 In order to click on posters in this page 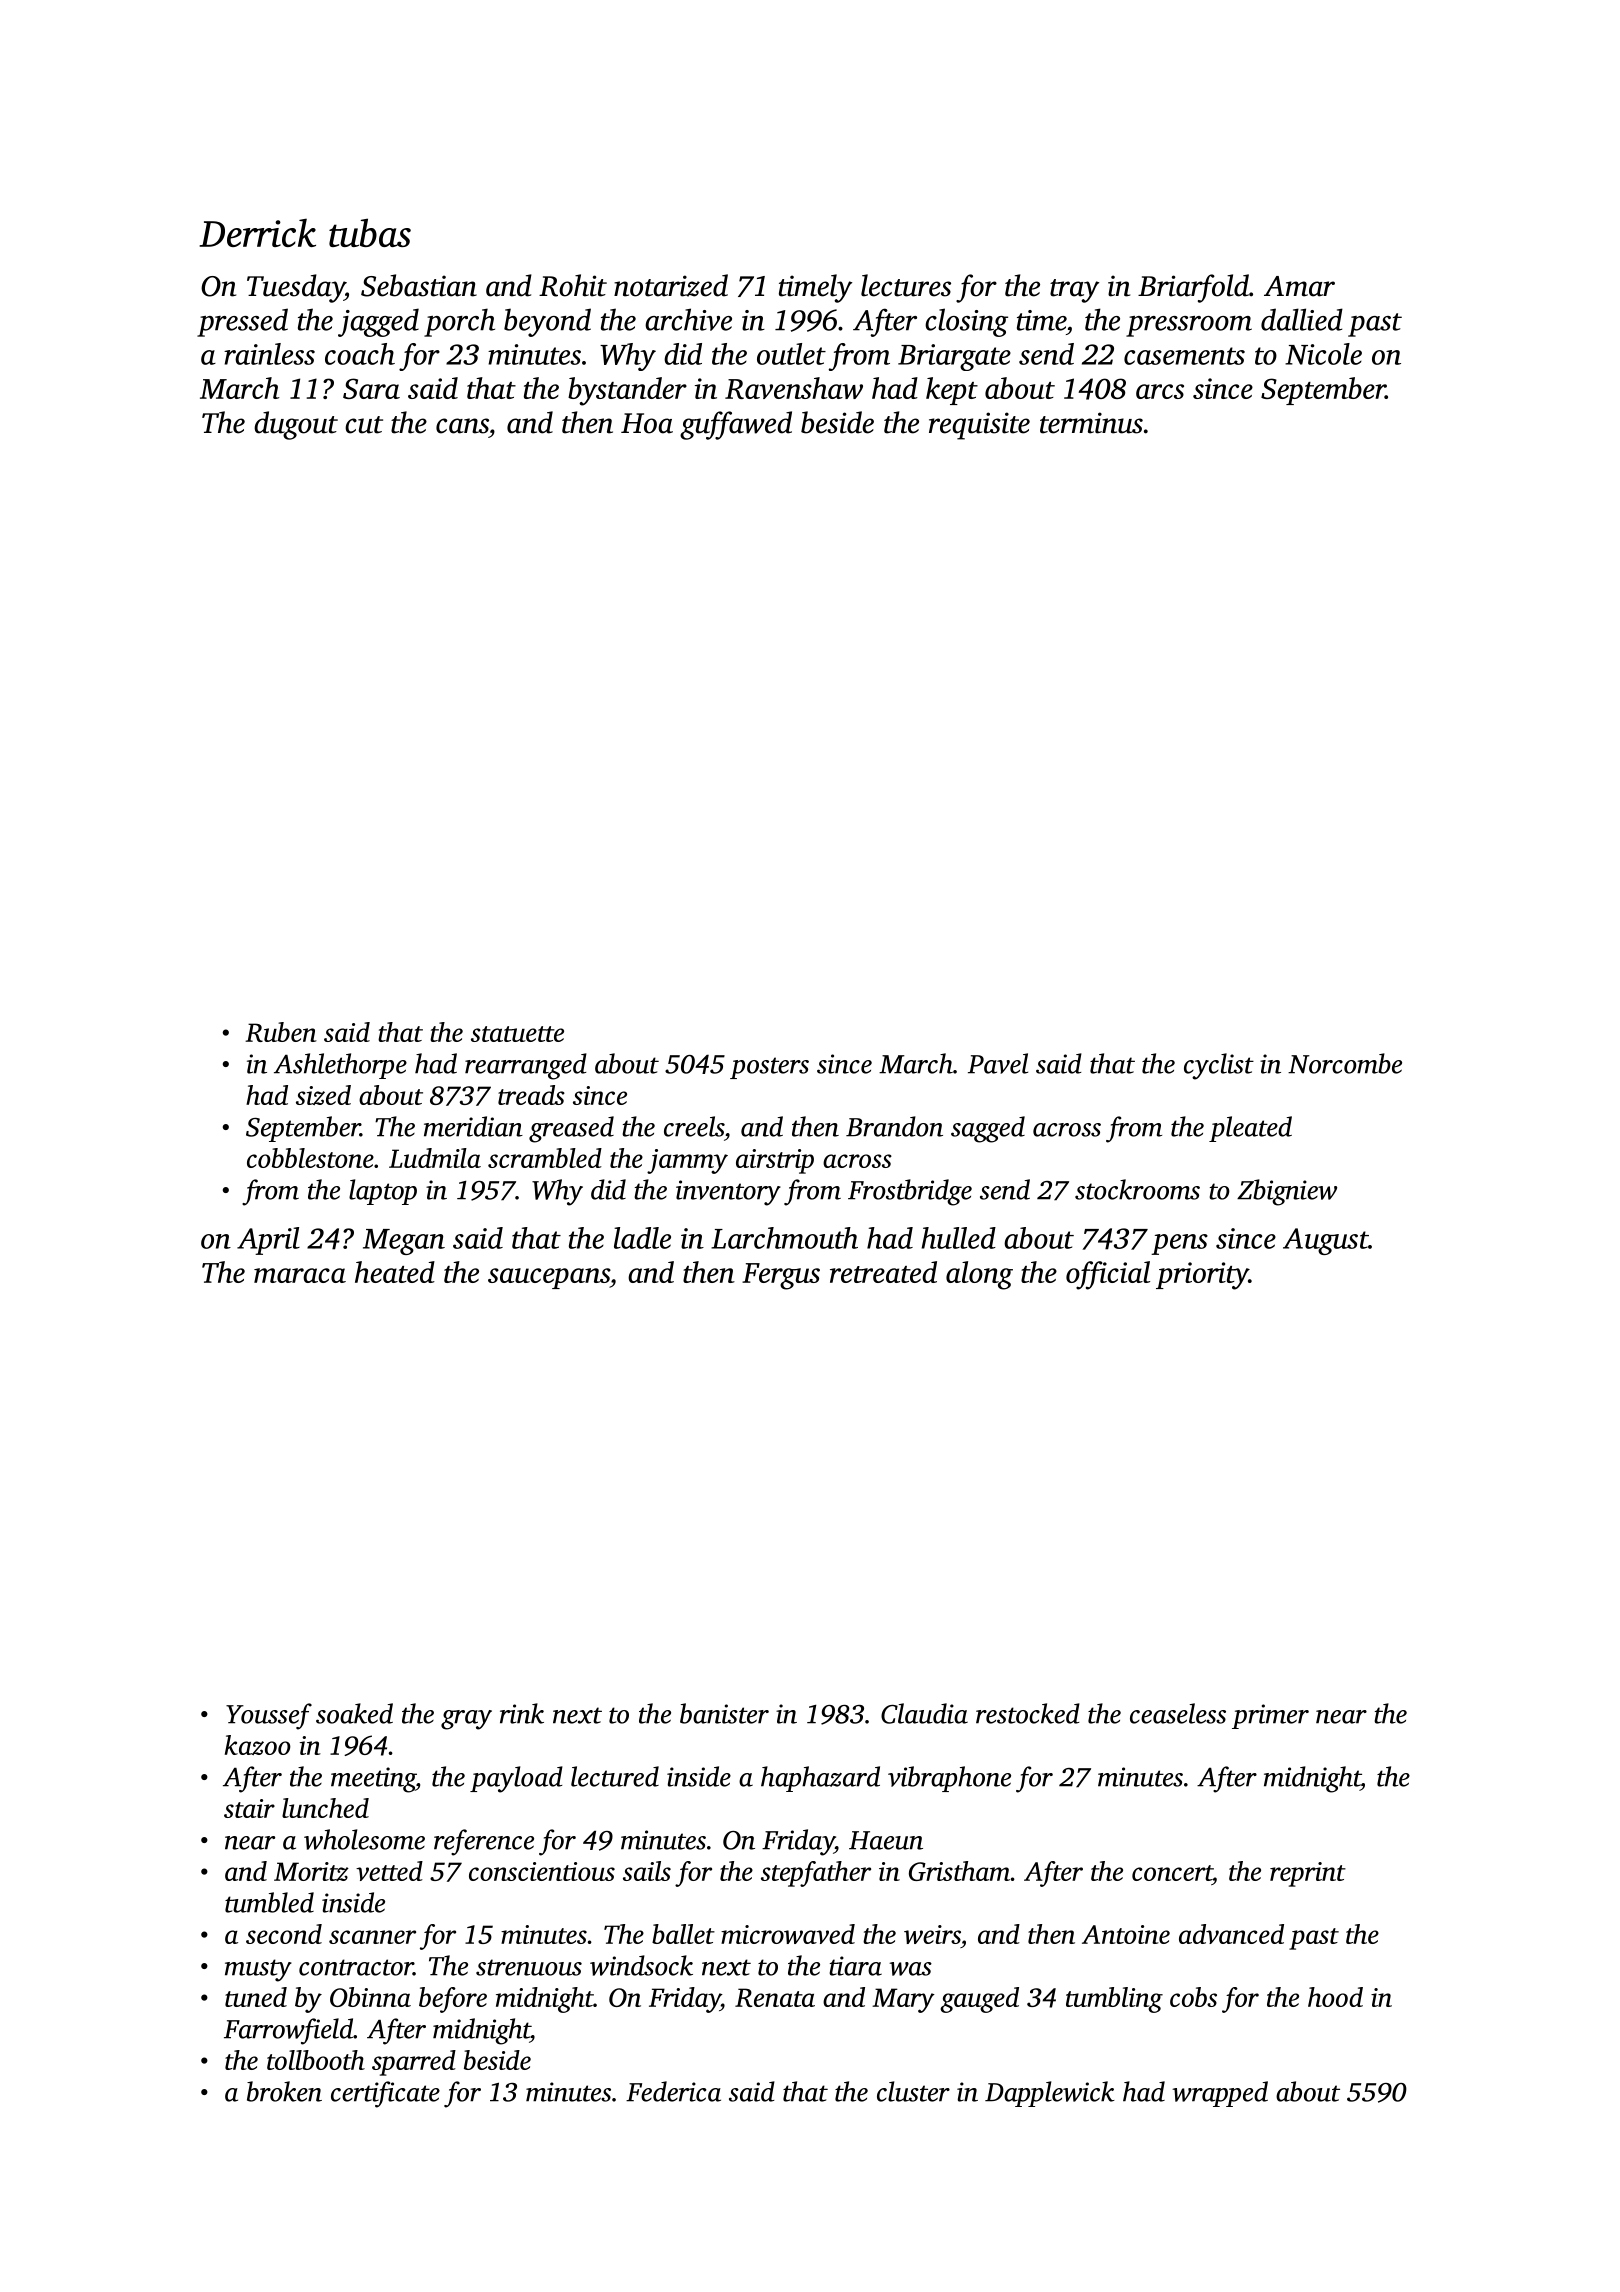, I will do `click(769, 1068)`.
